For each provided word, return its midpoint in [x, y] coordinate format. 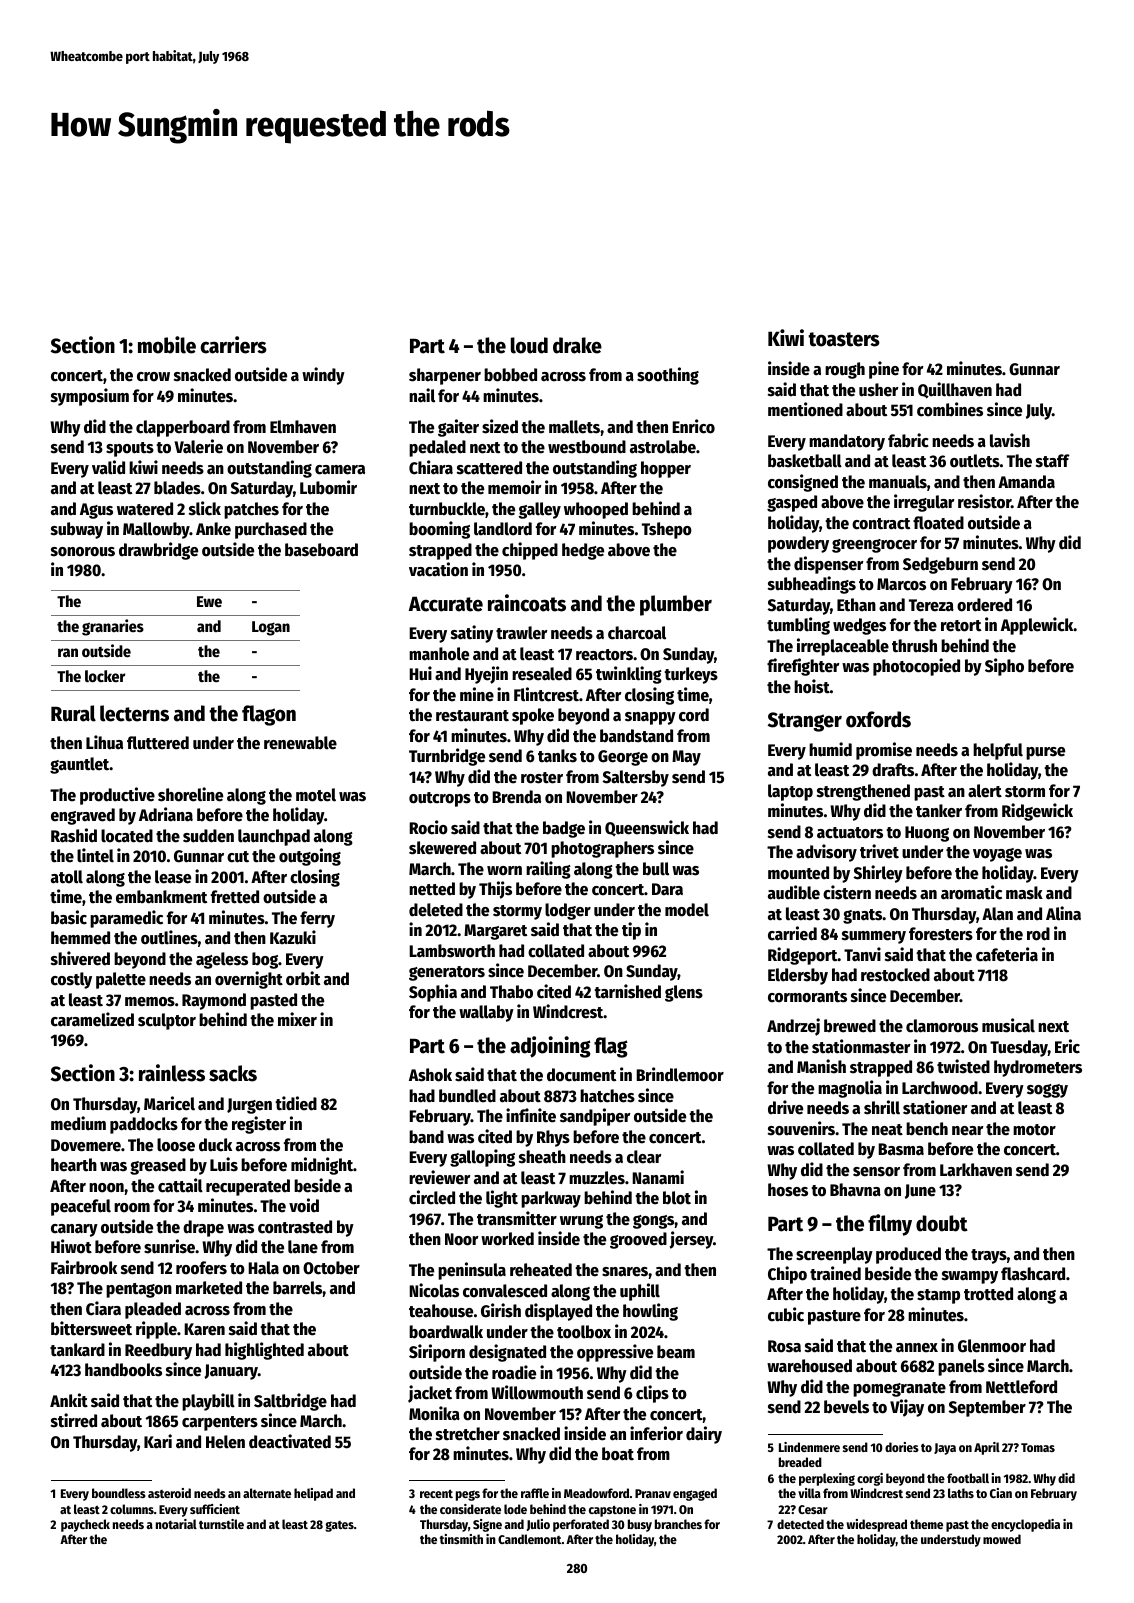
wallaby [486, 1013]
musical [1008, 1025]
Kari [158, 1441]
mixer [297, 1019]
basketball [805, 461]
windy [323, 376]
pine [884, 370]
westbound [587, 447]
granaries [113, 627]
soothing [668, 376]
